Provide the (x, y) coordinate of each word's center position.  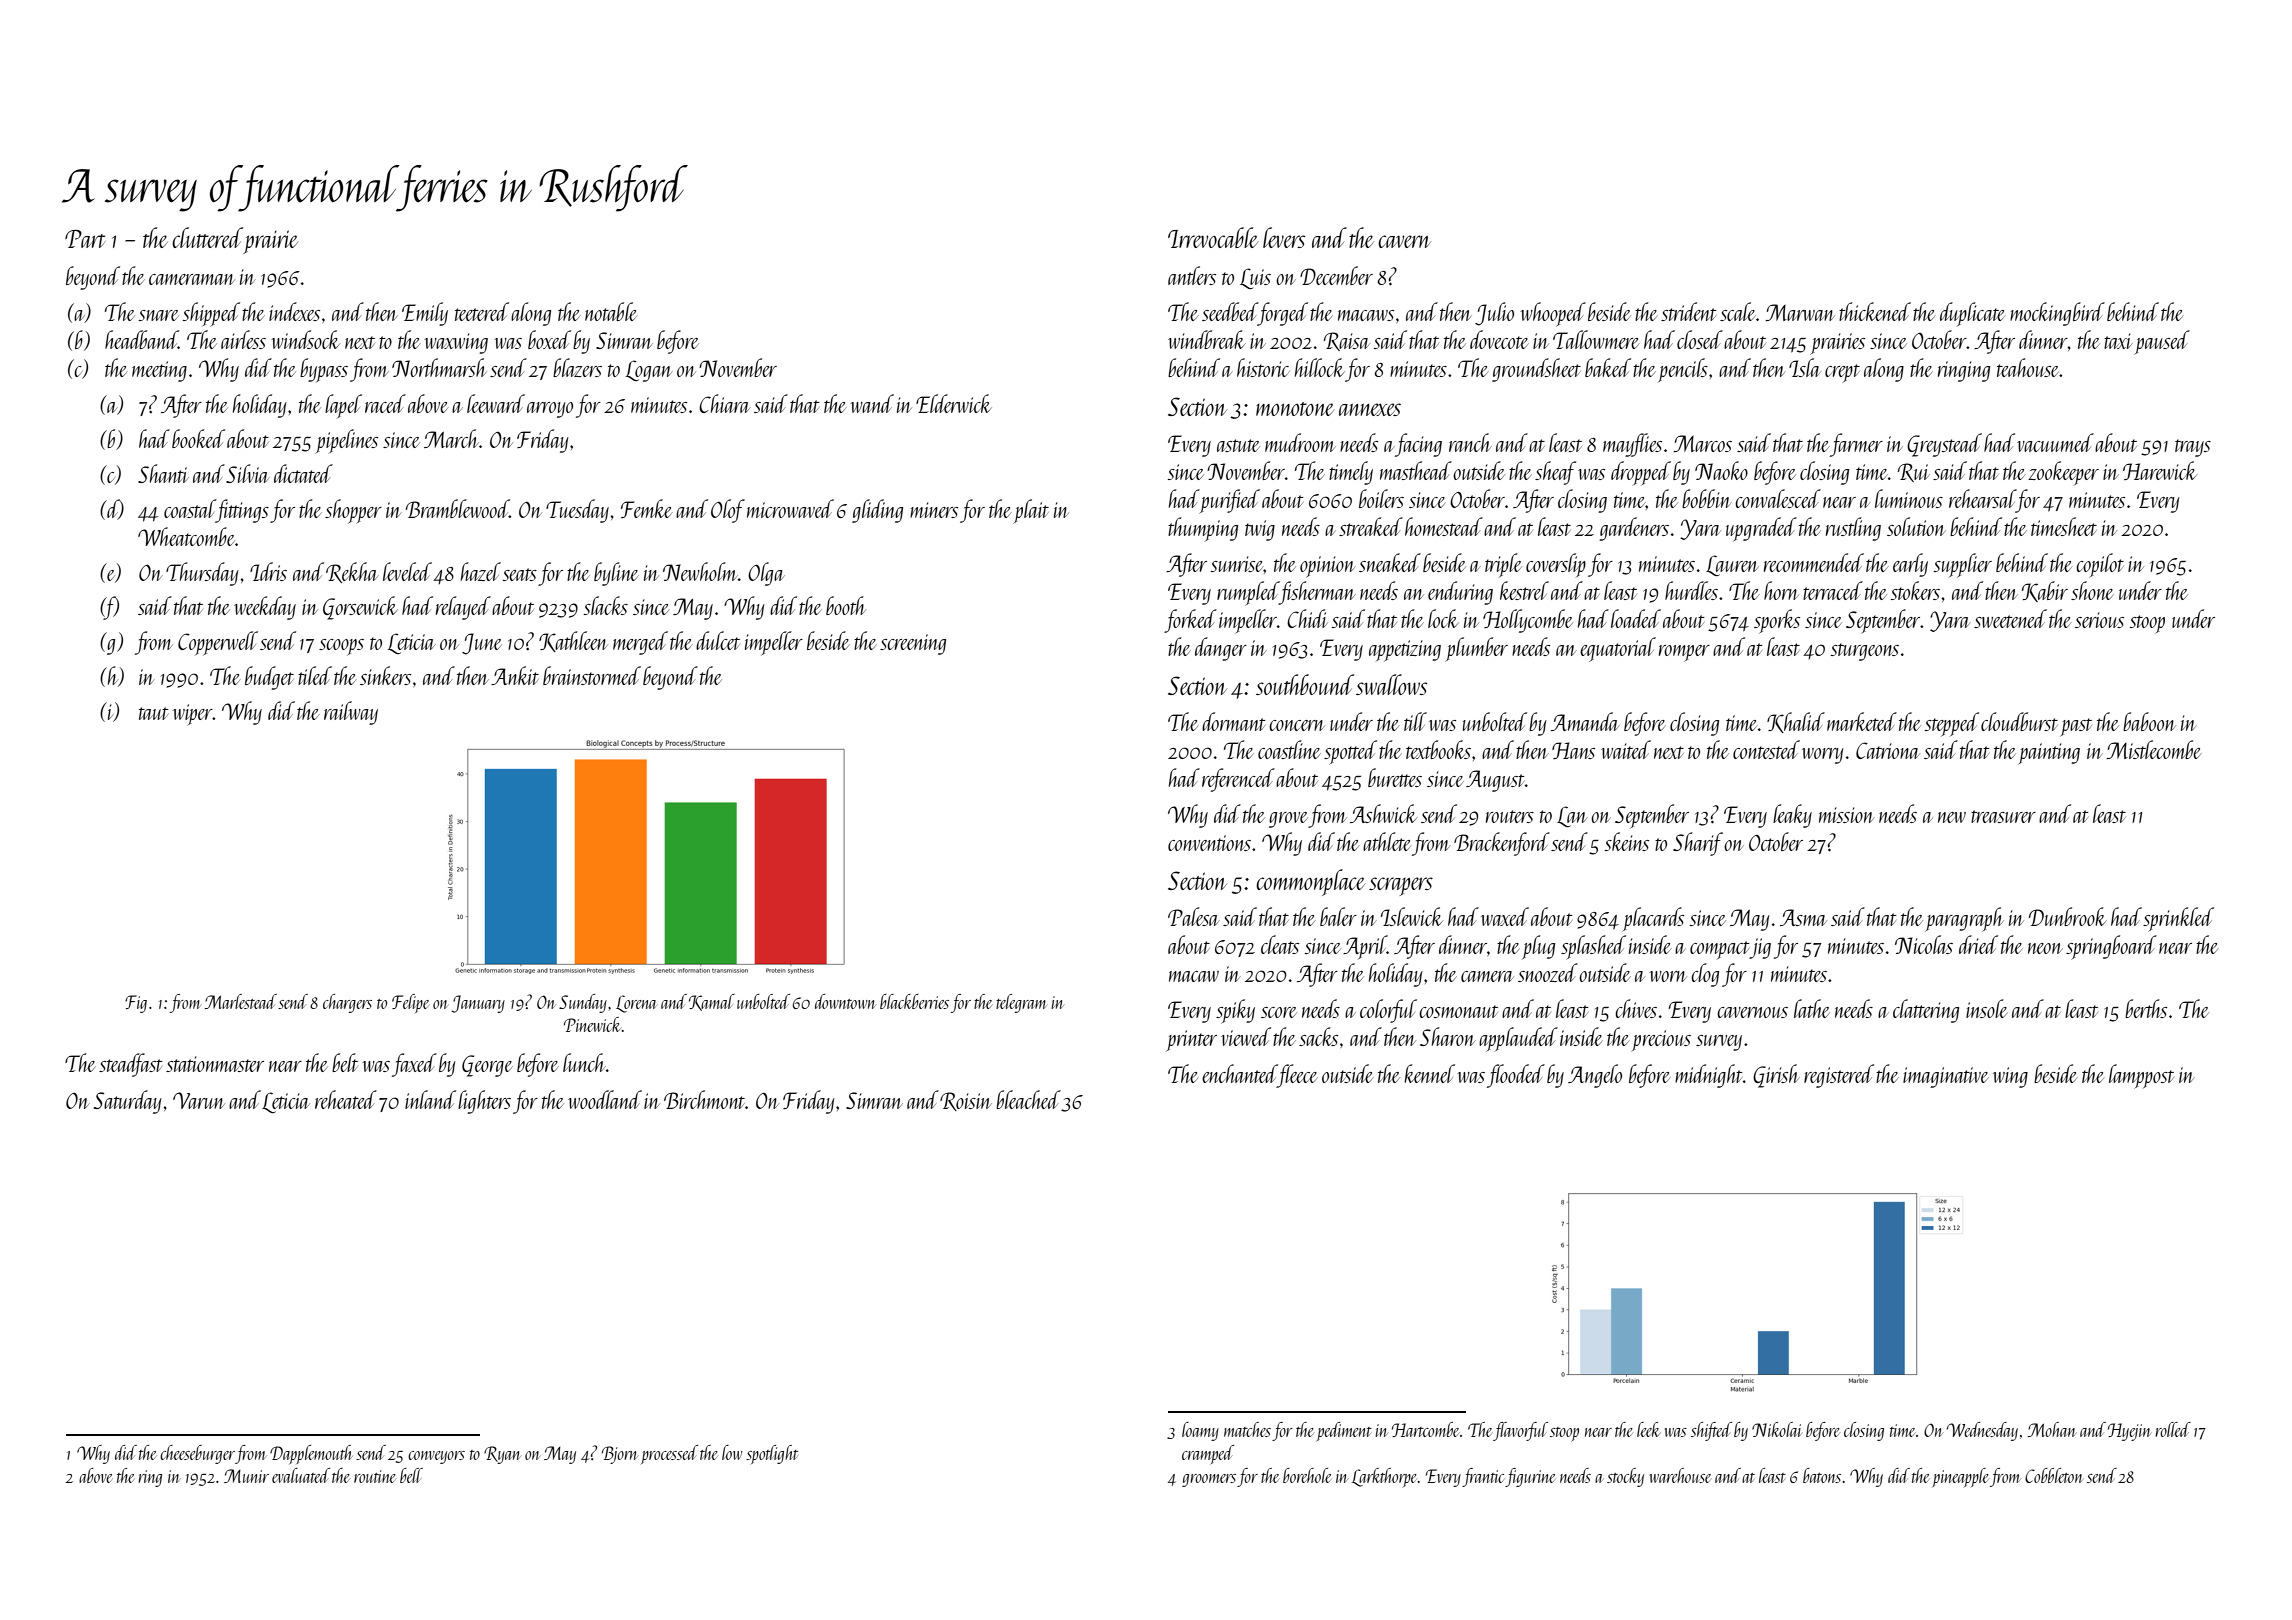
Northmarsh (439, 367)
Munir (246, 1476)
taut (153, 713)
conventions (1209, 843)
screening (913, 644)
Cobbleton (2054, 1475)
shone (2092, 590)
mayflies (1632, 445)
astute (1238, 445)
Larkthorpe (1385, 1477)
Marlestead (241, 1001)
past (2076, 727)
